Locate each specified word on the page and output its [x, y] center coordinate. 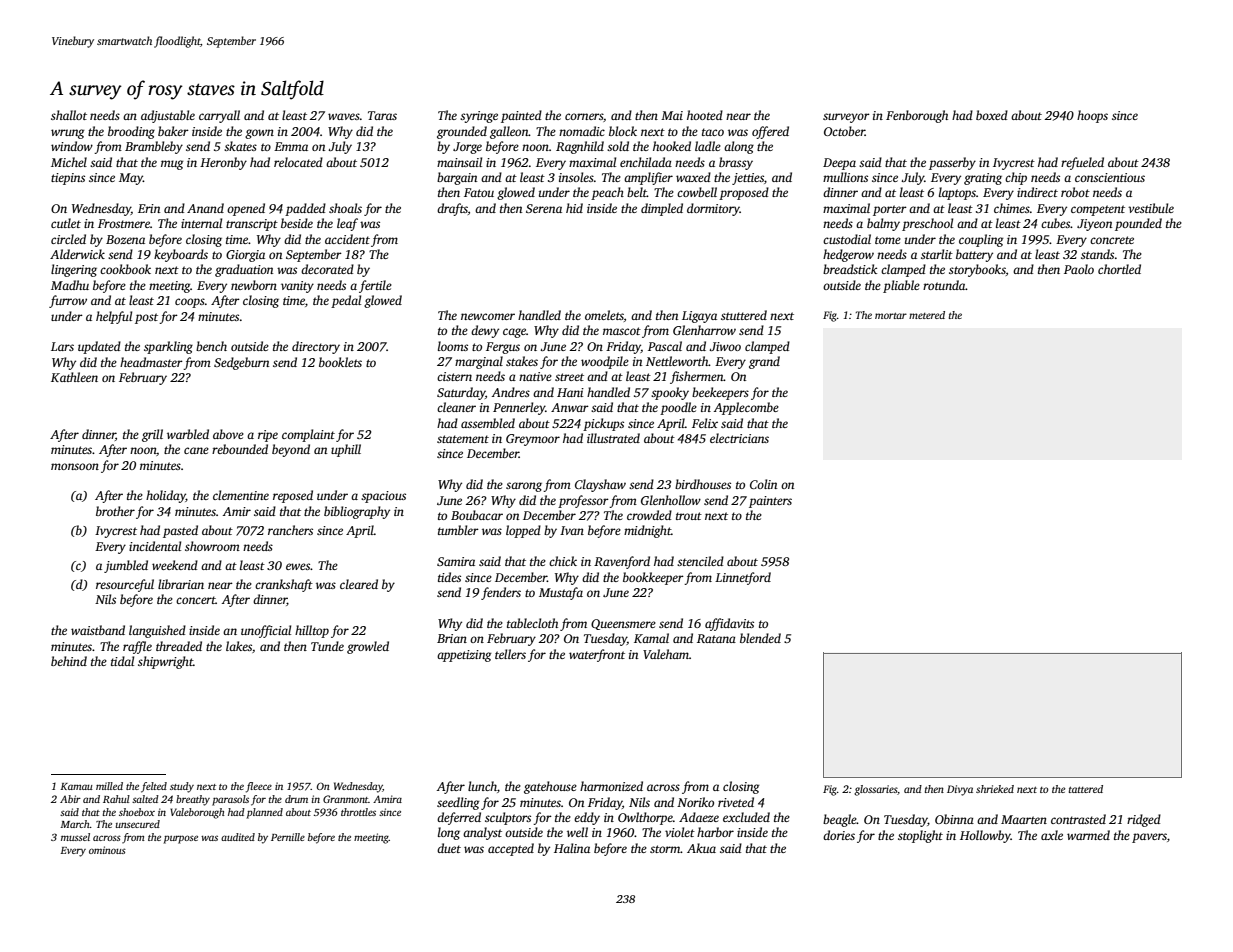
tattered [1086, 789]
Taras [382, 115]
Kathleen [74, 377]
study [182, 787]
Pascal [665, 346]
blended [760, 638]
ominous [107, 850]
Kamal [651, 638]
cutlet [66, 223]
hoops [1092, 116]
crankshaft [284, 585]
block [623, 131]
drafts [452, 209]
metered [927, 315]
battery [974, 255]
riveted [736, 802]
